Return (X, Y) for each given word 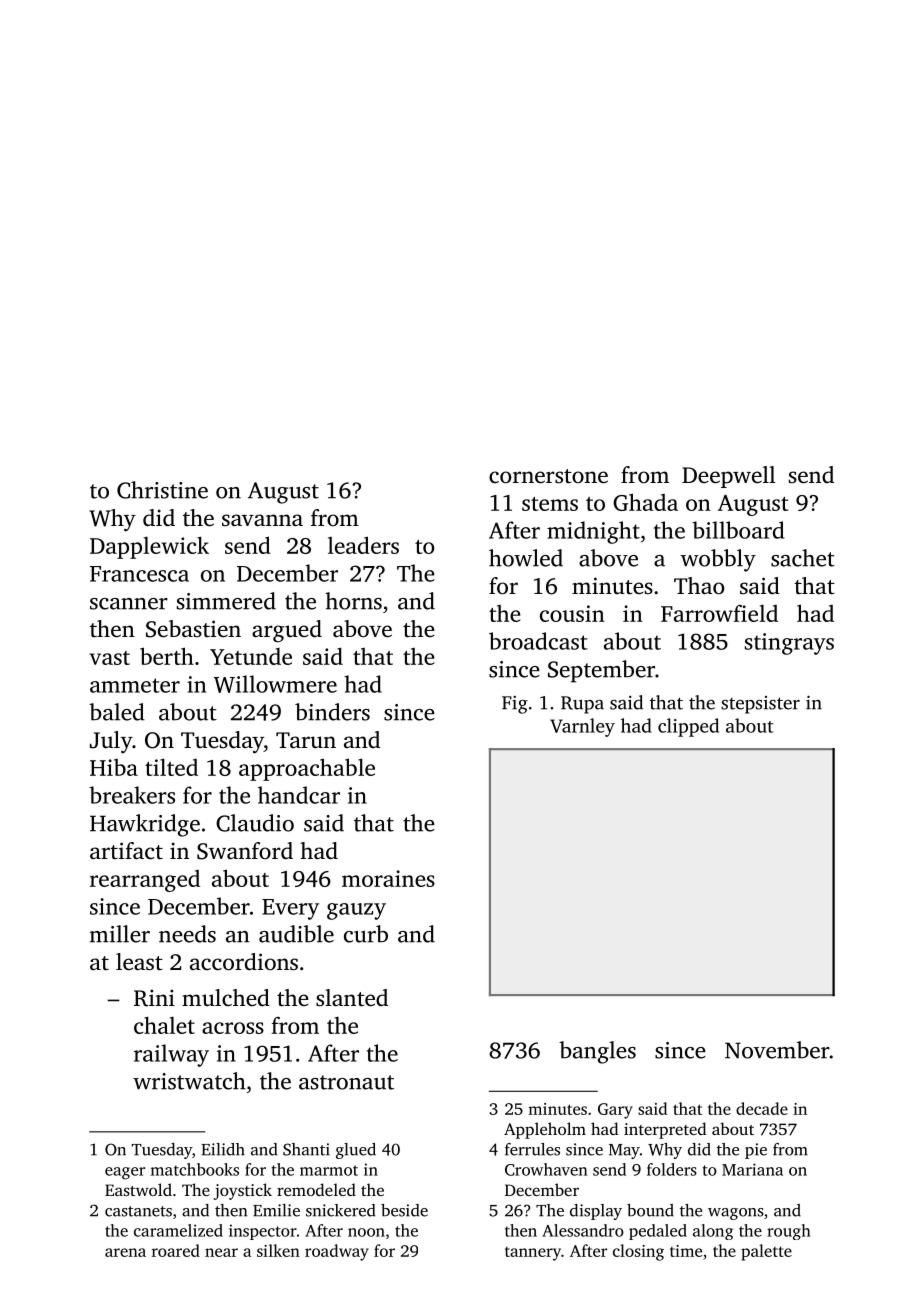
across (233, 1028)
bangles (597, 1052)
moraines (388, 878)
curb (366, 934)
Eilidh (223, 1149)
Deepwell (728, 477)
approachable (307, 769)
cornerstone (548, 476)
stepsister (760, 705)
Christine (162, 490)
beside (404, 1210)
